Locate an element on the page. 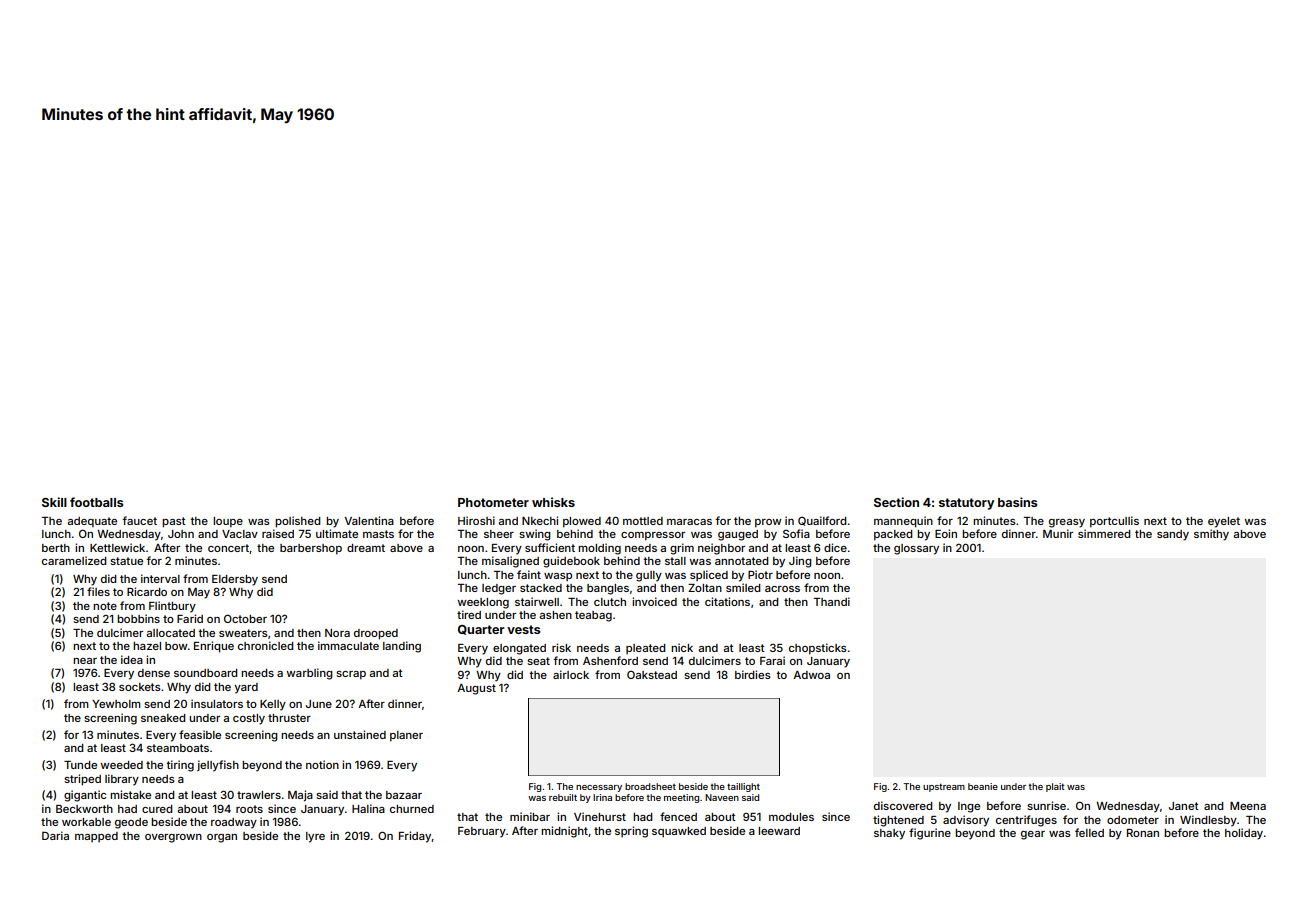 Image resolution: width=1308 pixels, height=924 pixels. smithy is located at coordinates (1211, 535).
